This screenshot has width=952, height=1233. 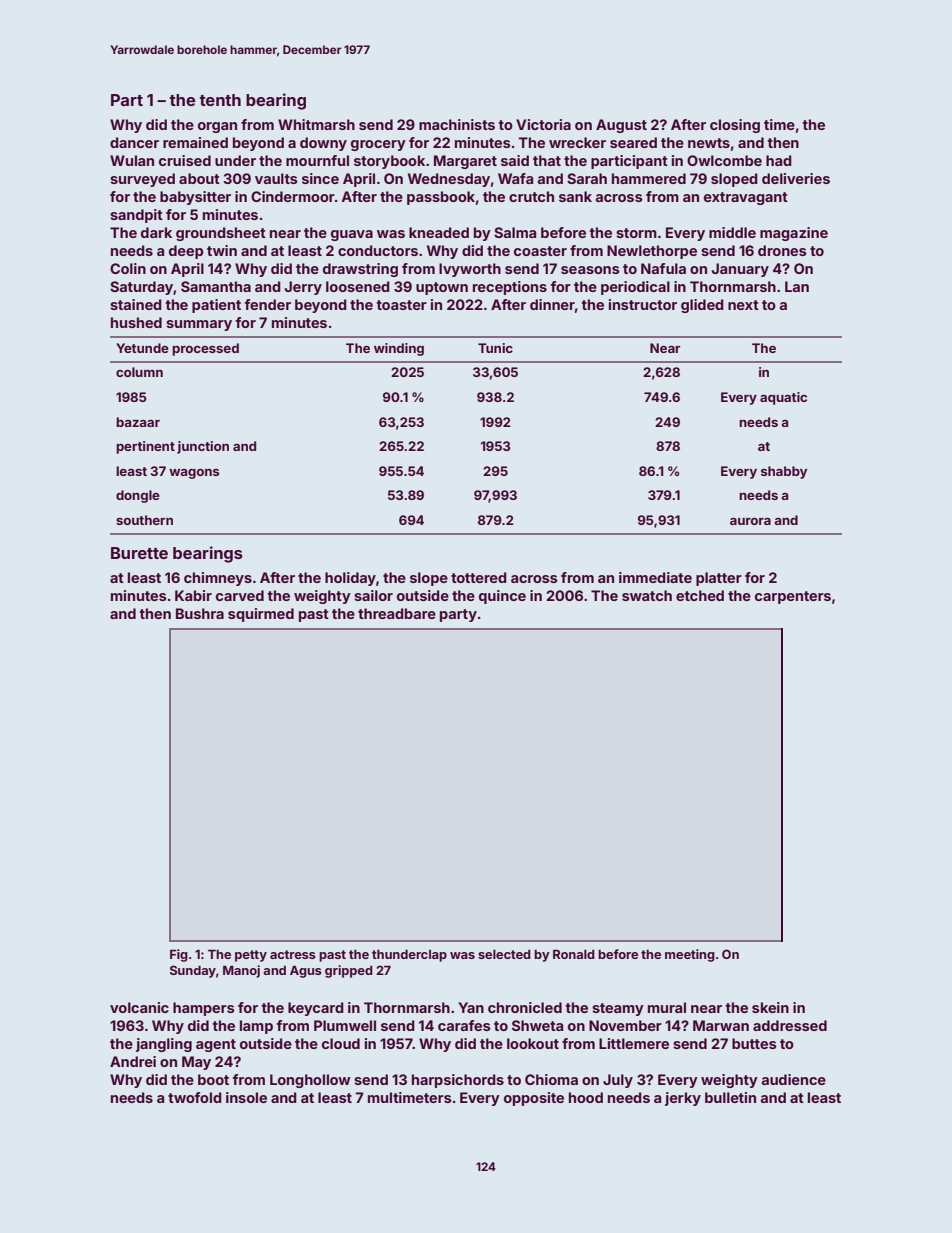 What do you see at coordinates (735, 126) in the screenshot?
I see `closing` at bounding box center [735, 126].
